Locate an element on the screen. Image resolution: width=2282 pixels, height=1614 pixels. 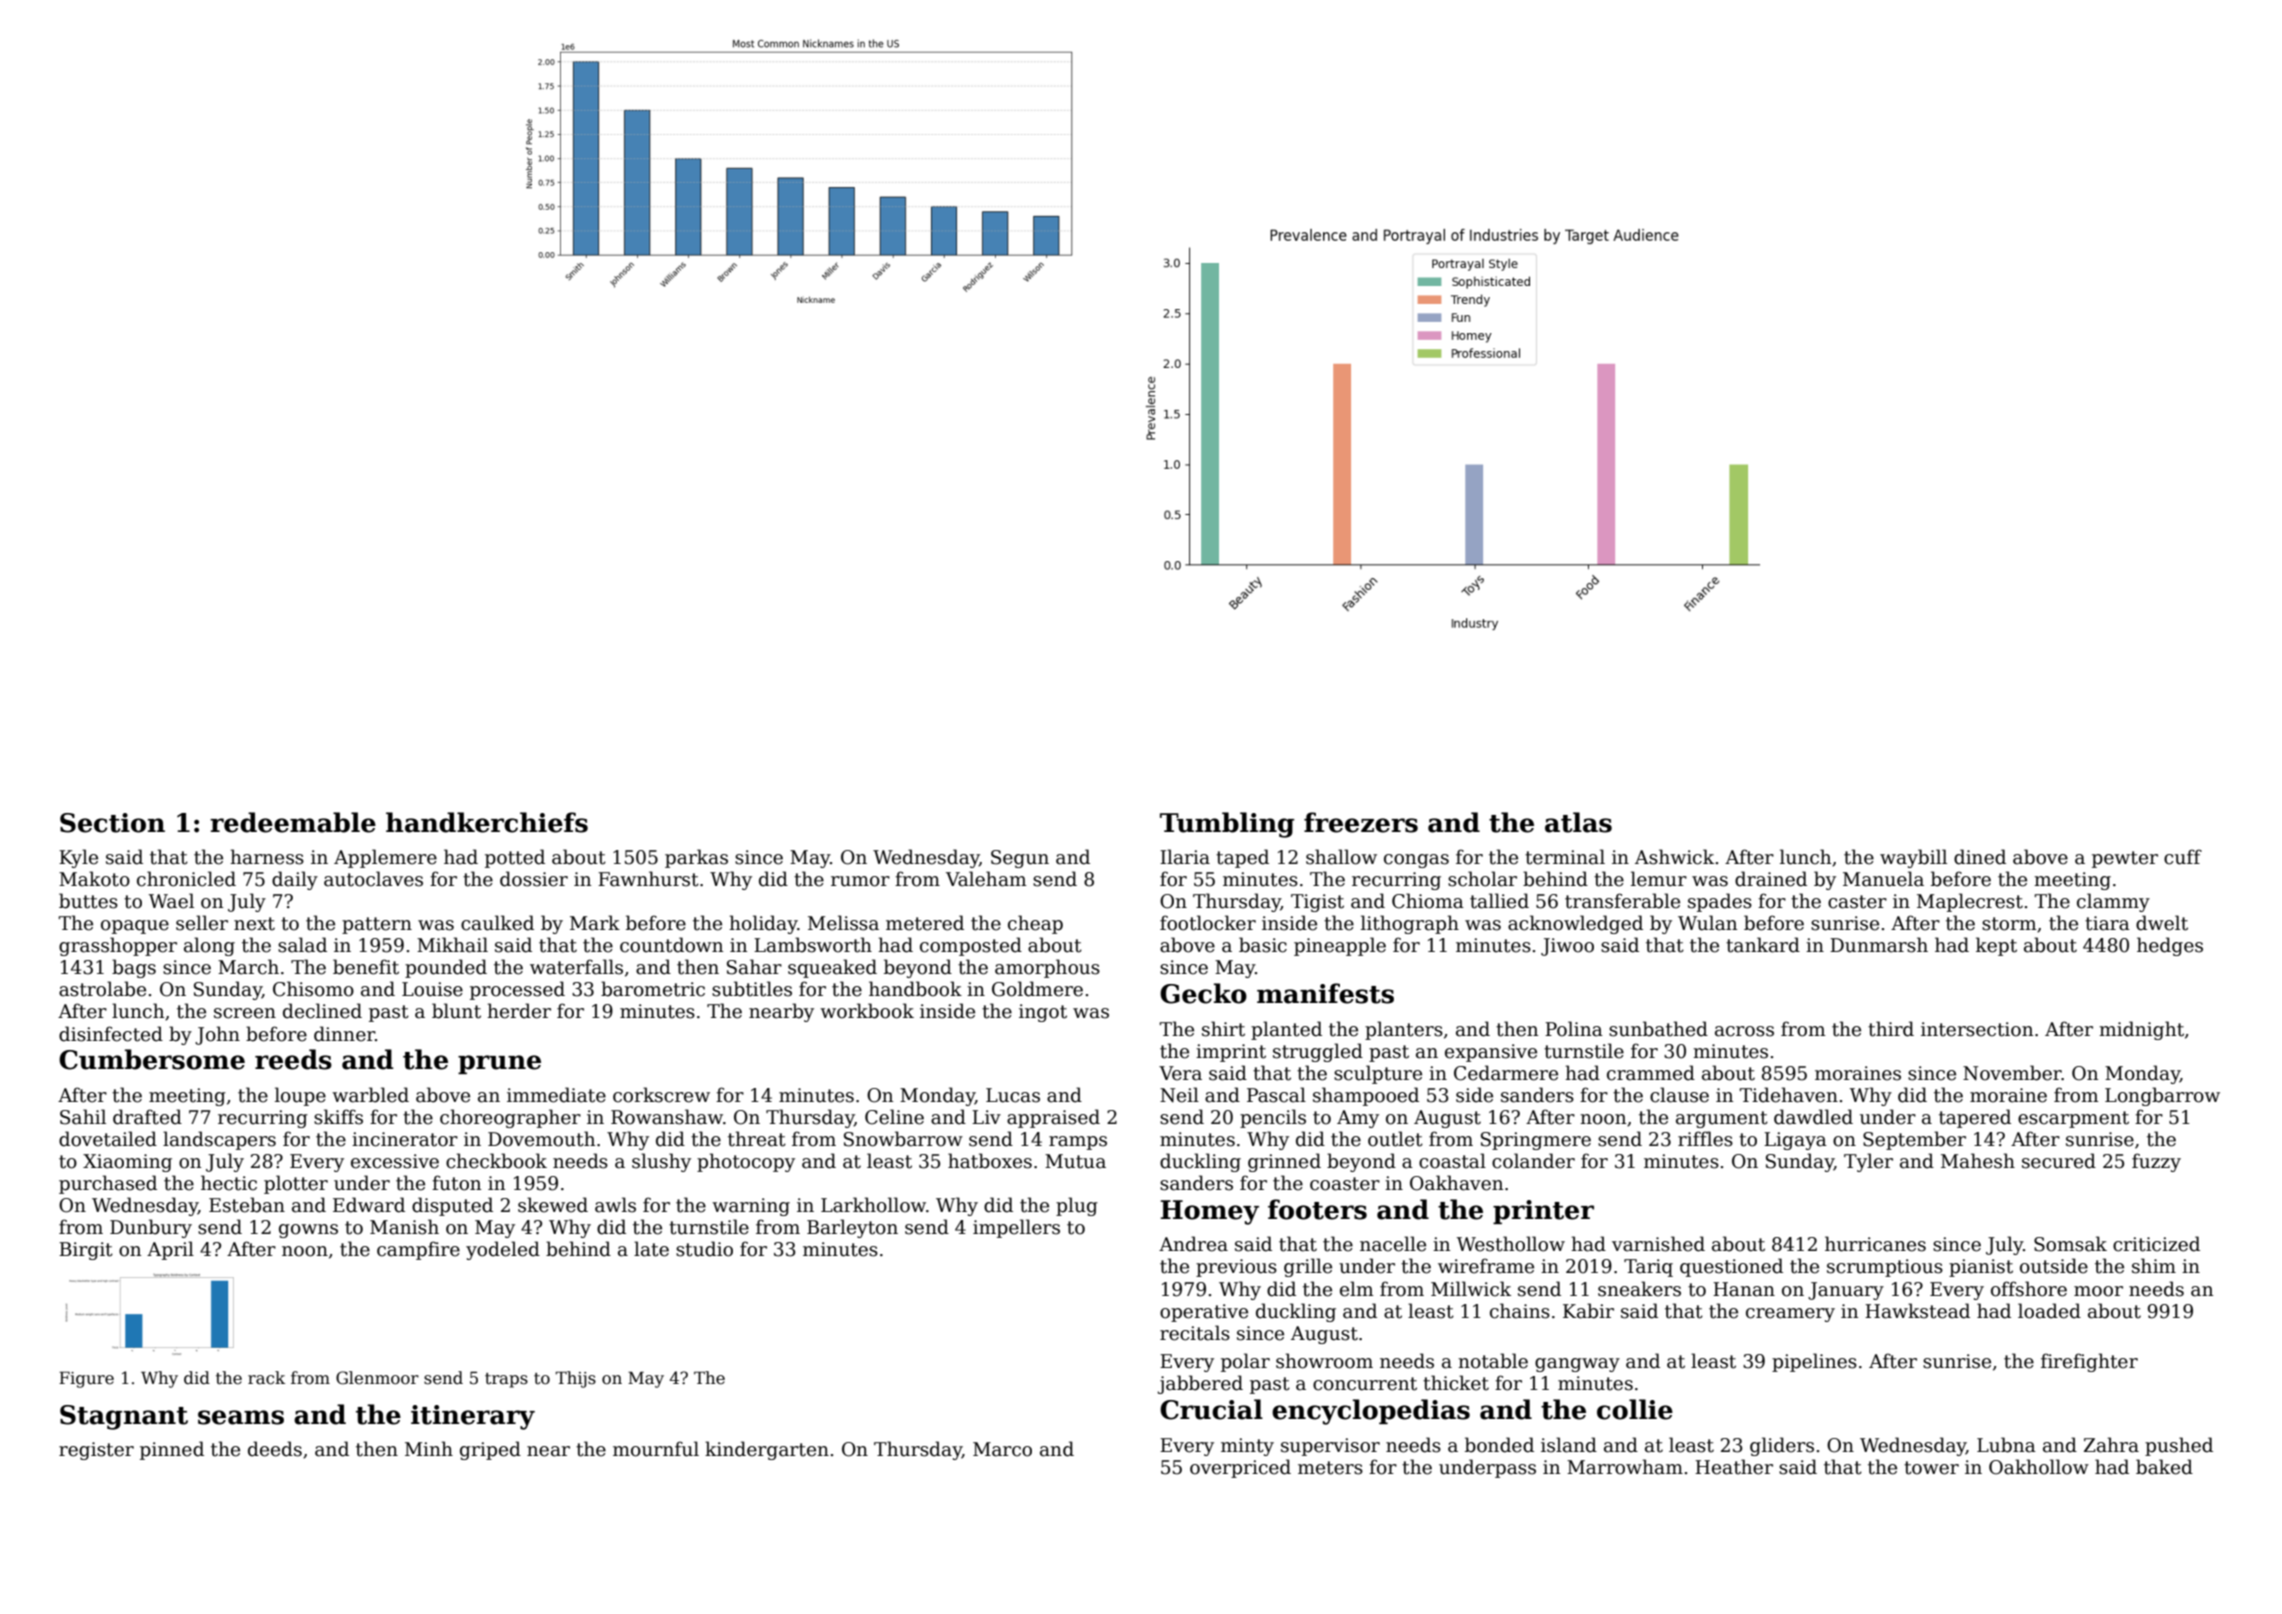
Applemere is located at coordinates (385, 858).
